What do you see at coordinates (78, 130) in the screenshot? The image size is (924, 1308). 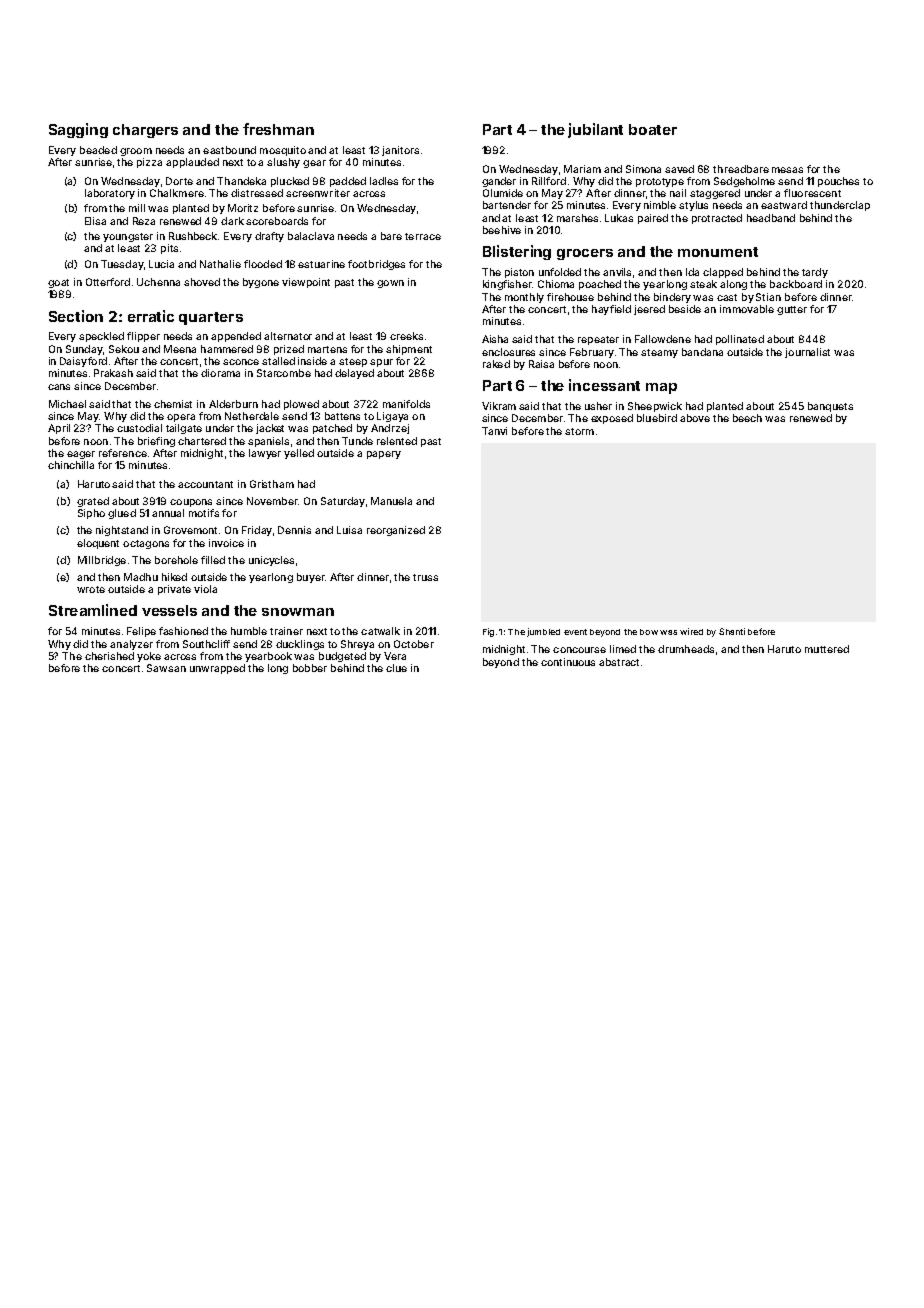 I see `Sagging` at bounding box center [78, 130].
